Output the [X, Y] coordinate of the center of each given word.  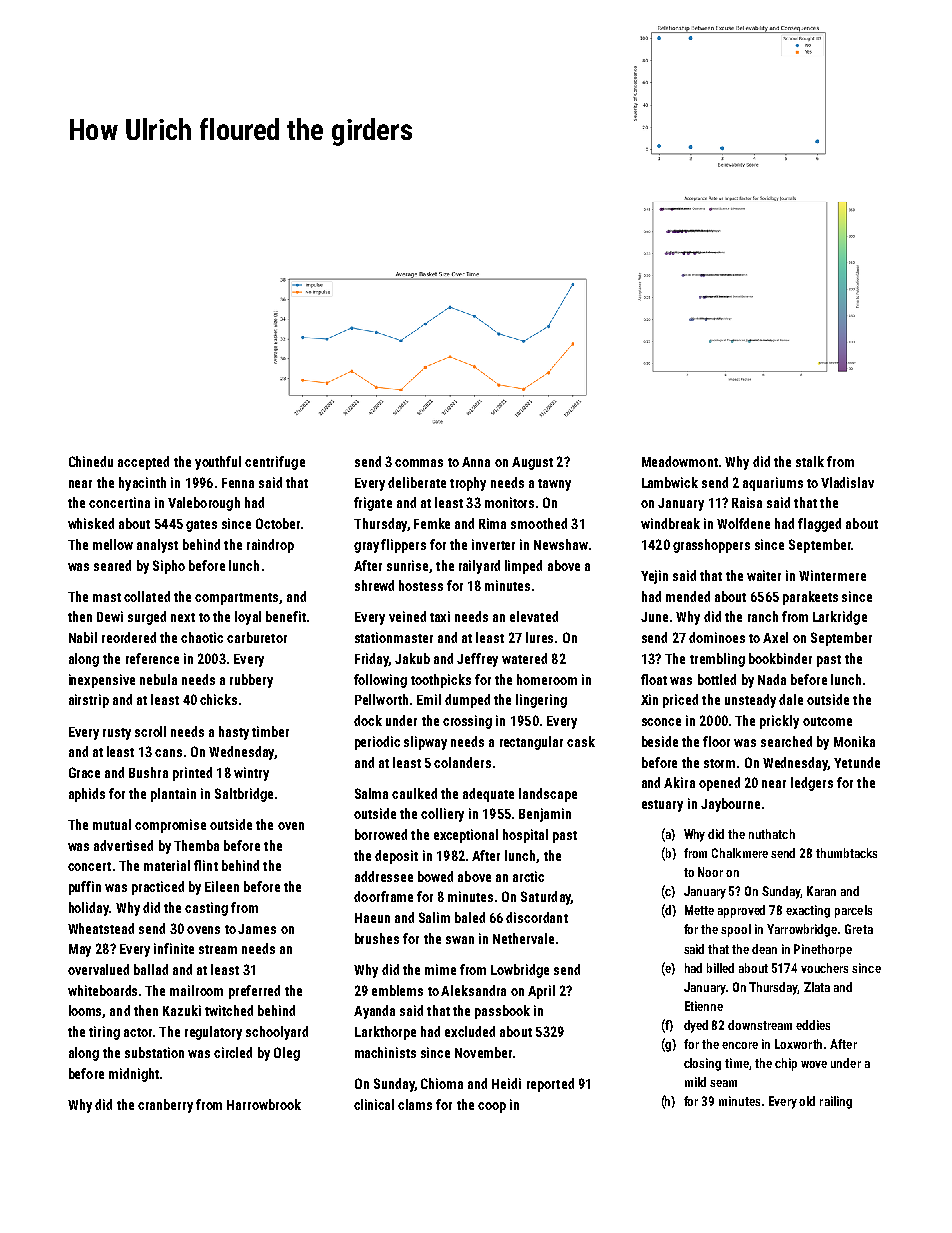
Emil [429, 699]
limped [523, 567]
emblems [397, 990]
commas [419, 463]
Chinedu [91, 461]
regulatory [213, 1033]
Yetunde [857, 762]
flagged [819, 525]
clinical [374, 1104]
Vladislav [847, 482]
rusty [117, 734]
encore [740, 1045]
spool [736, 930]
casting [206, 909]
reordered [129, 637]
